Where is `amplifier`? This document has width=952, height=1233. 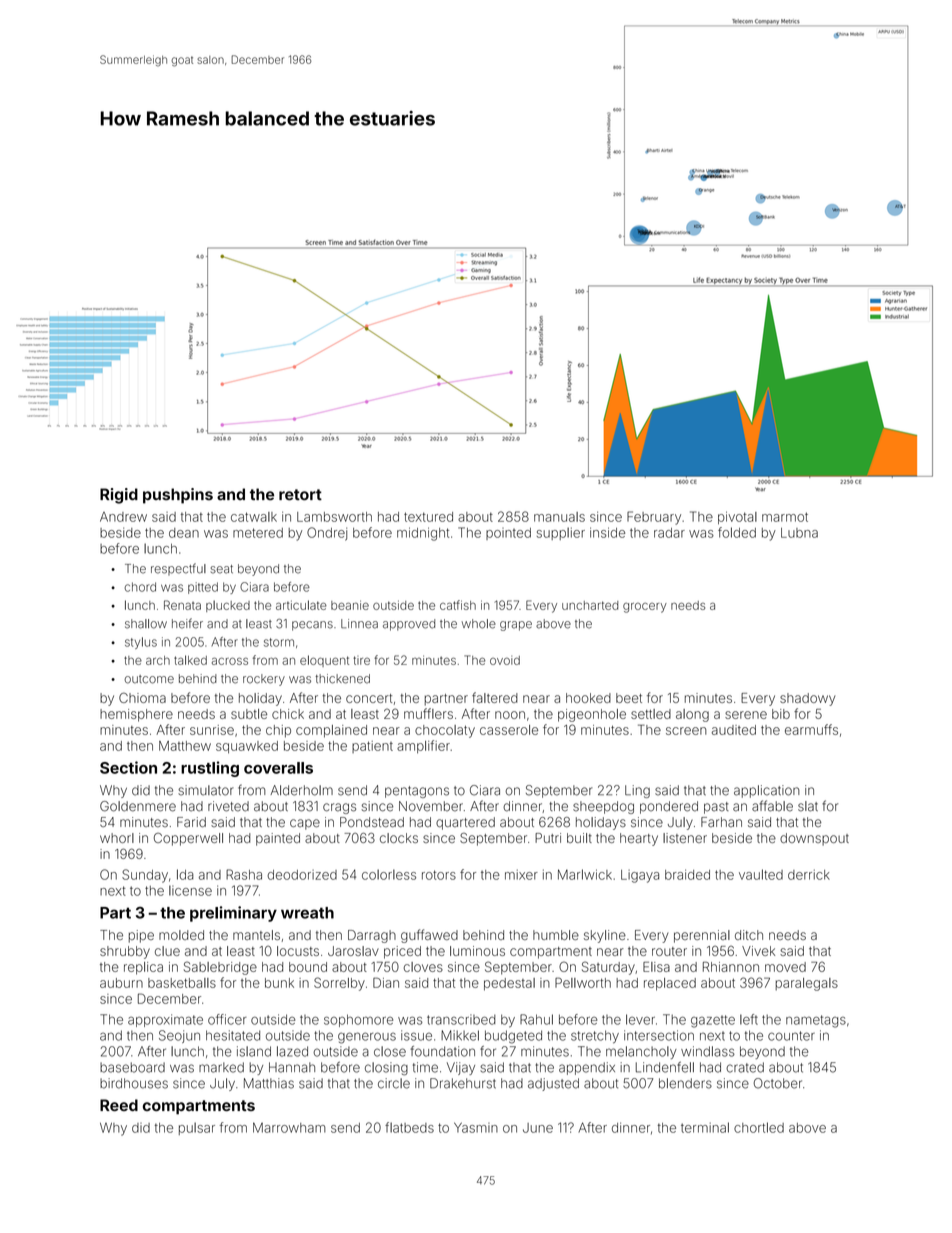
amplifier is located at coordinates (423, 747).
